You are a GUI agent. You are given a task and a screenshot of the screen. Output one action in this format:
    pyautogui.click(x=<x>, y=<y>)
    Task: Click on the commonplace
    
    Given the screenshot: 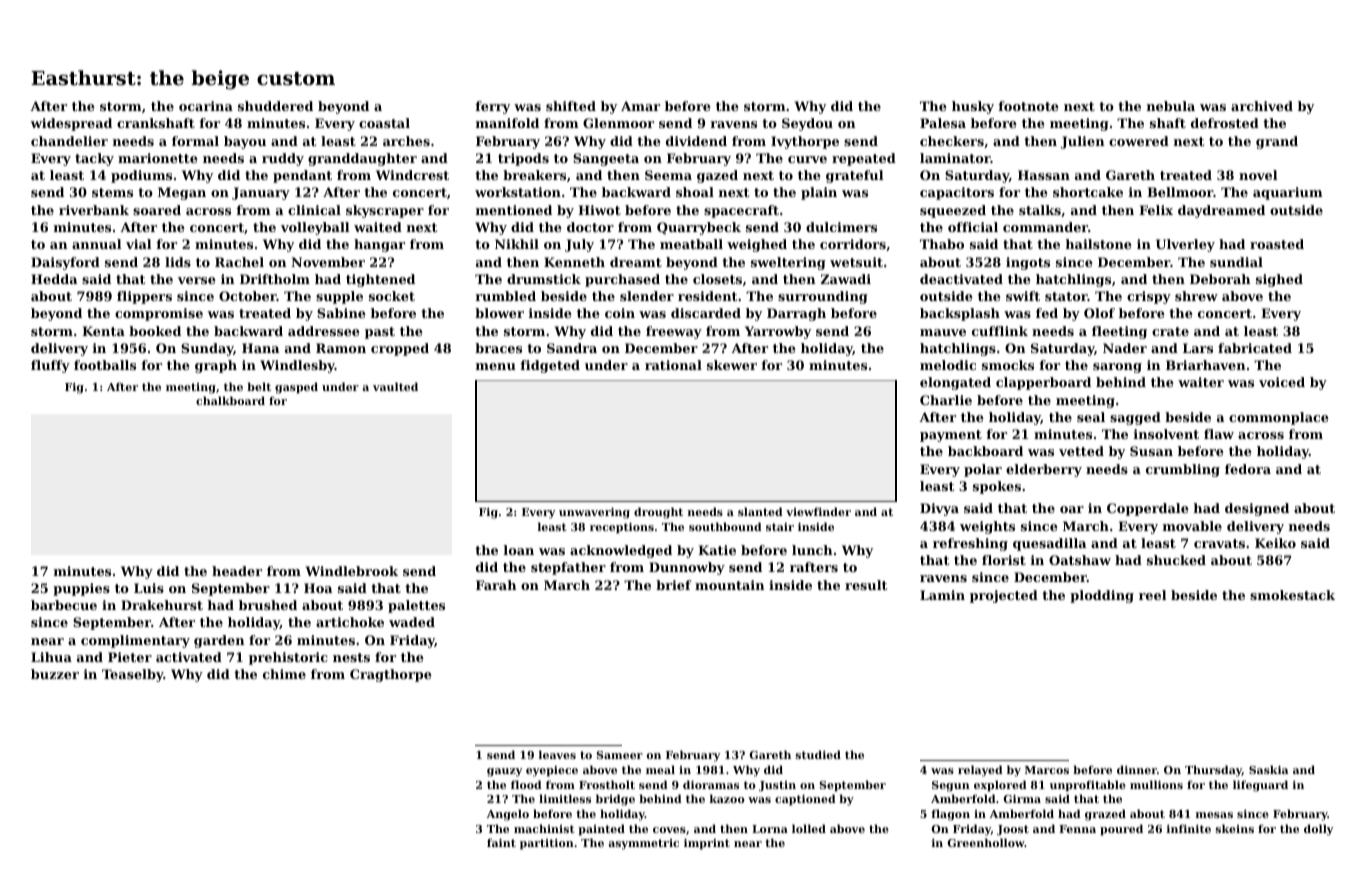 What is the action you would take?
    pyautogui.click(x=1279, y=418)
